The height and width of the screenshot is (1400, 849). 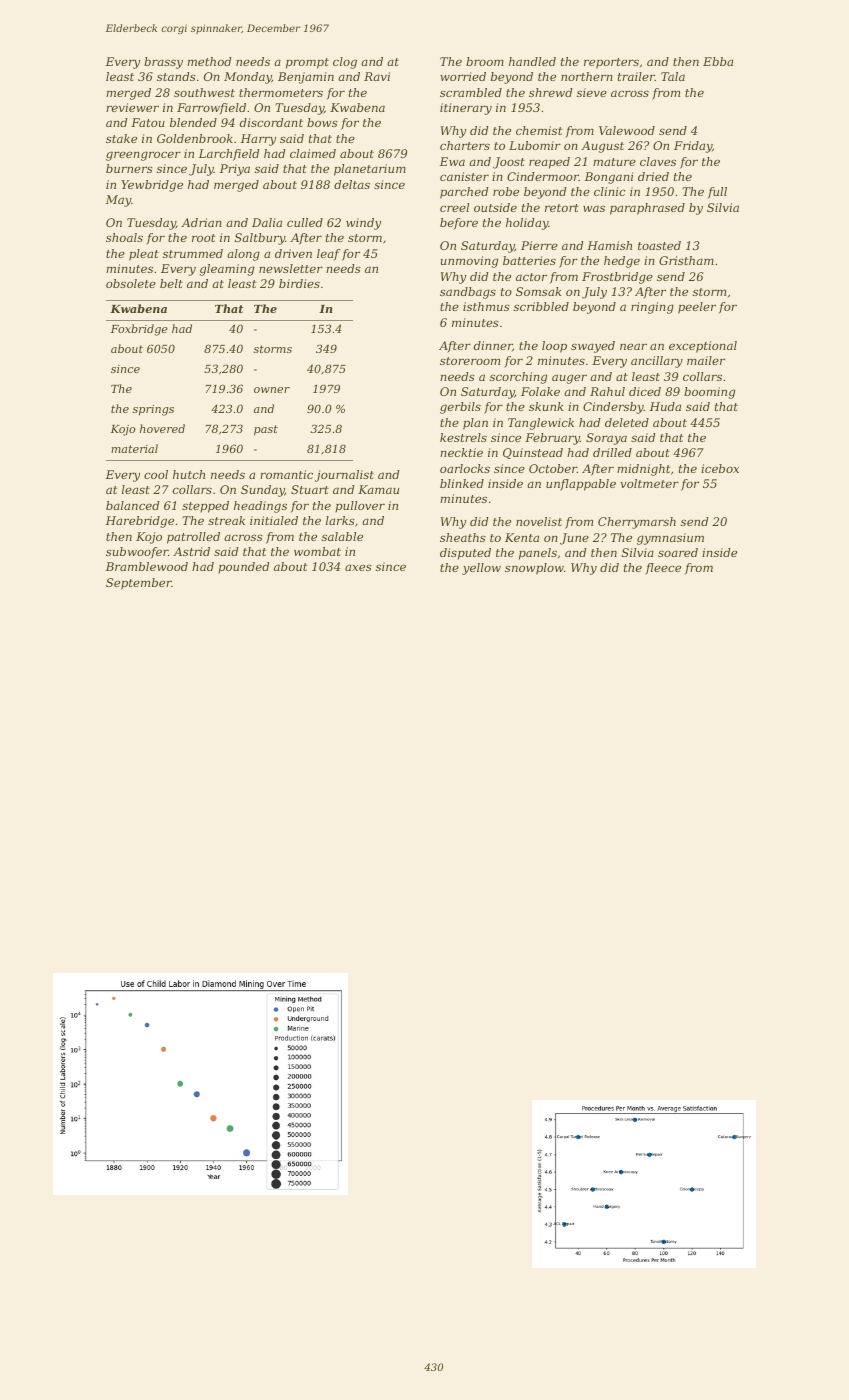 I want to click on brassy, so click(x=163, y=63).
